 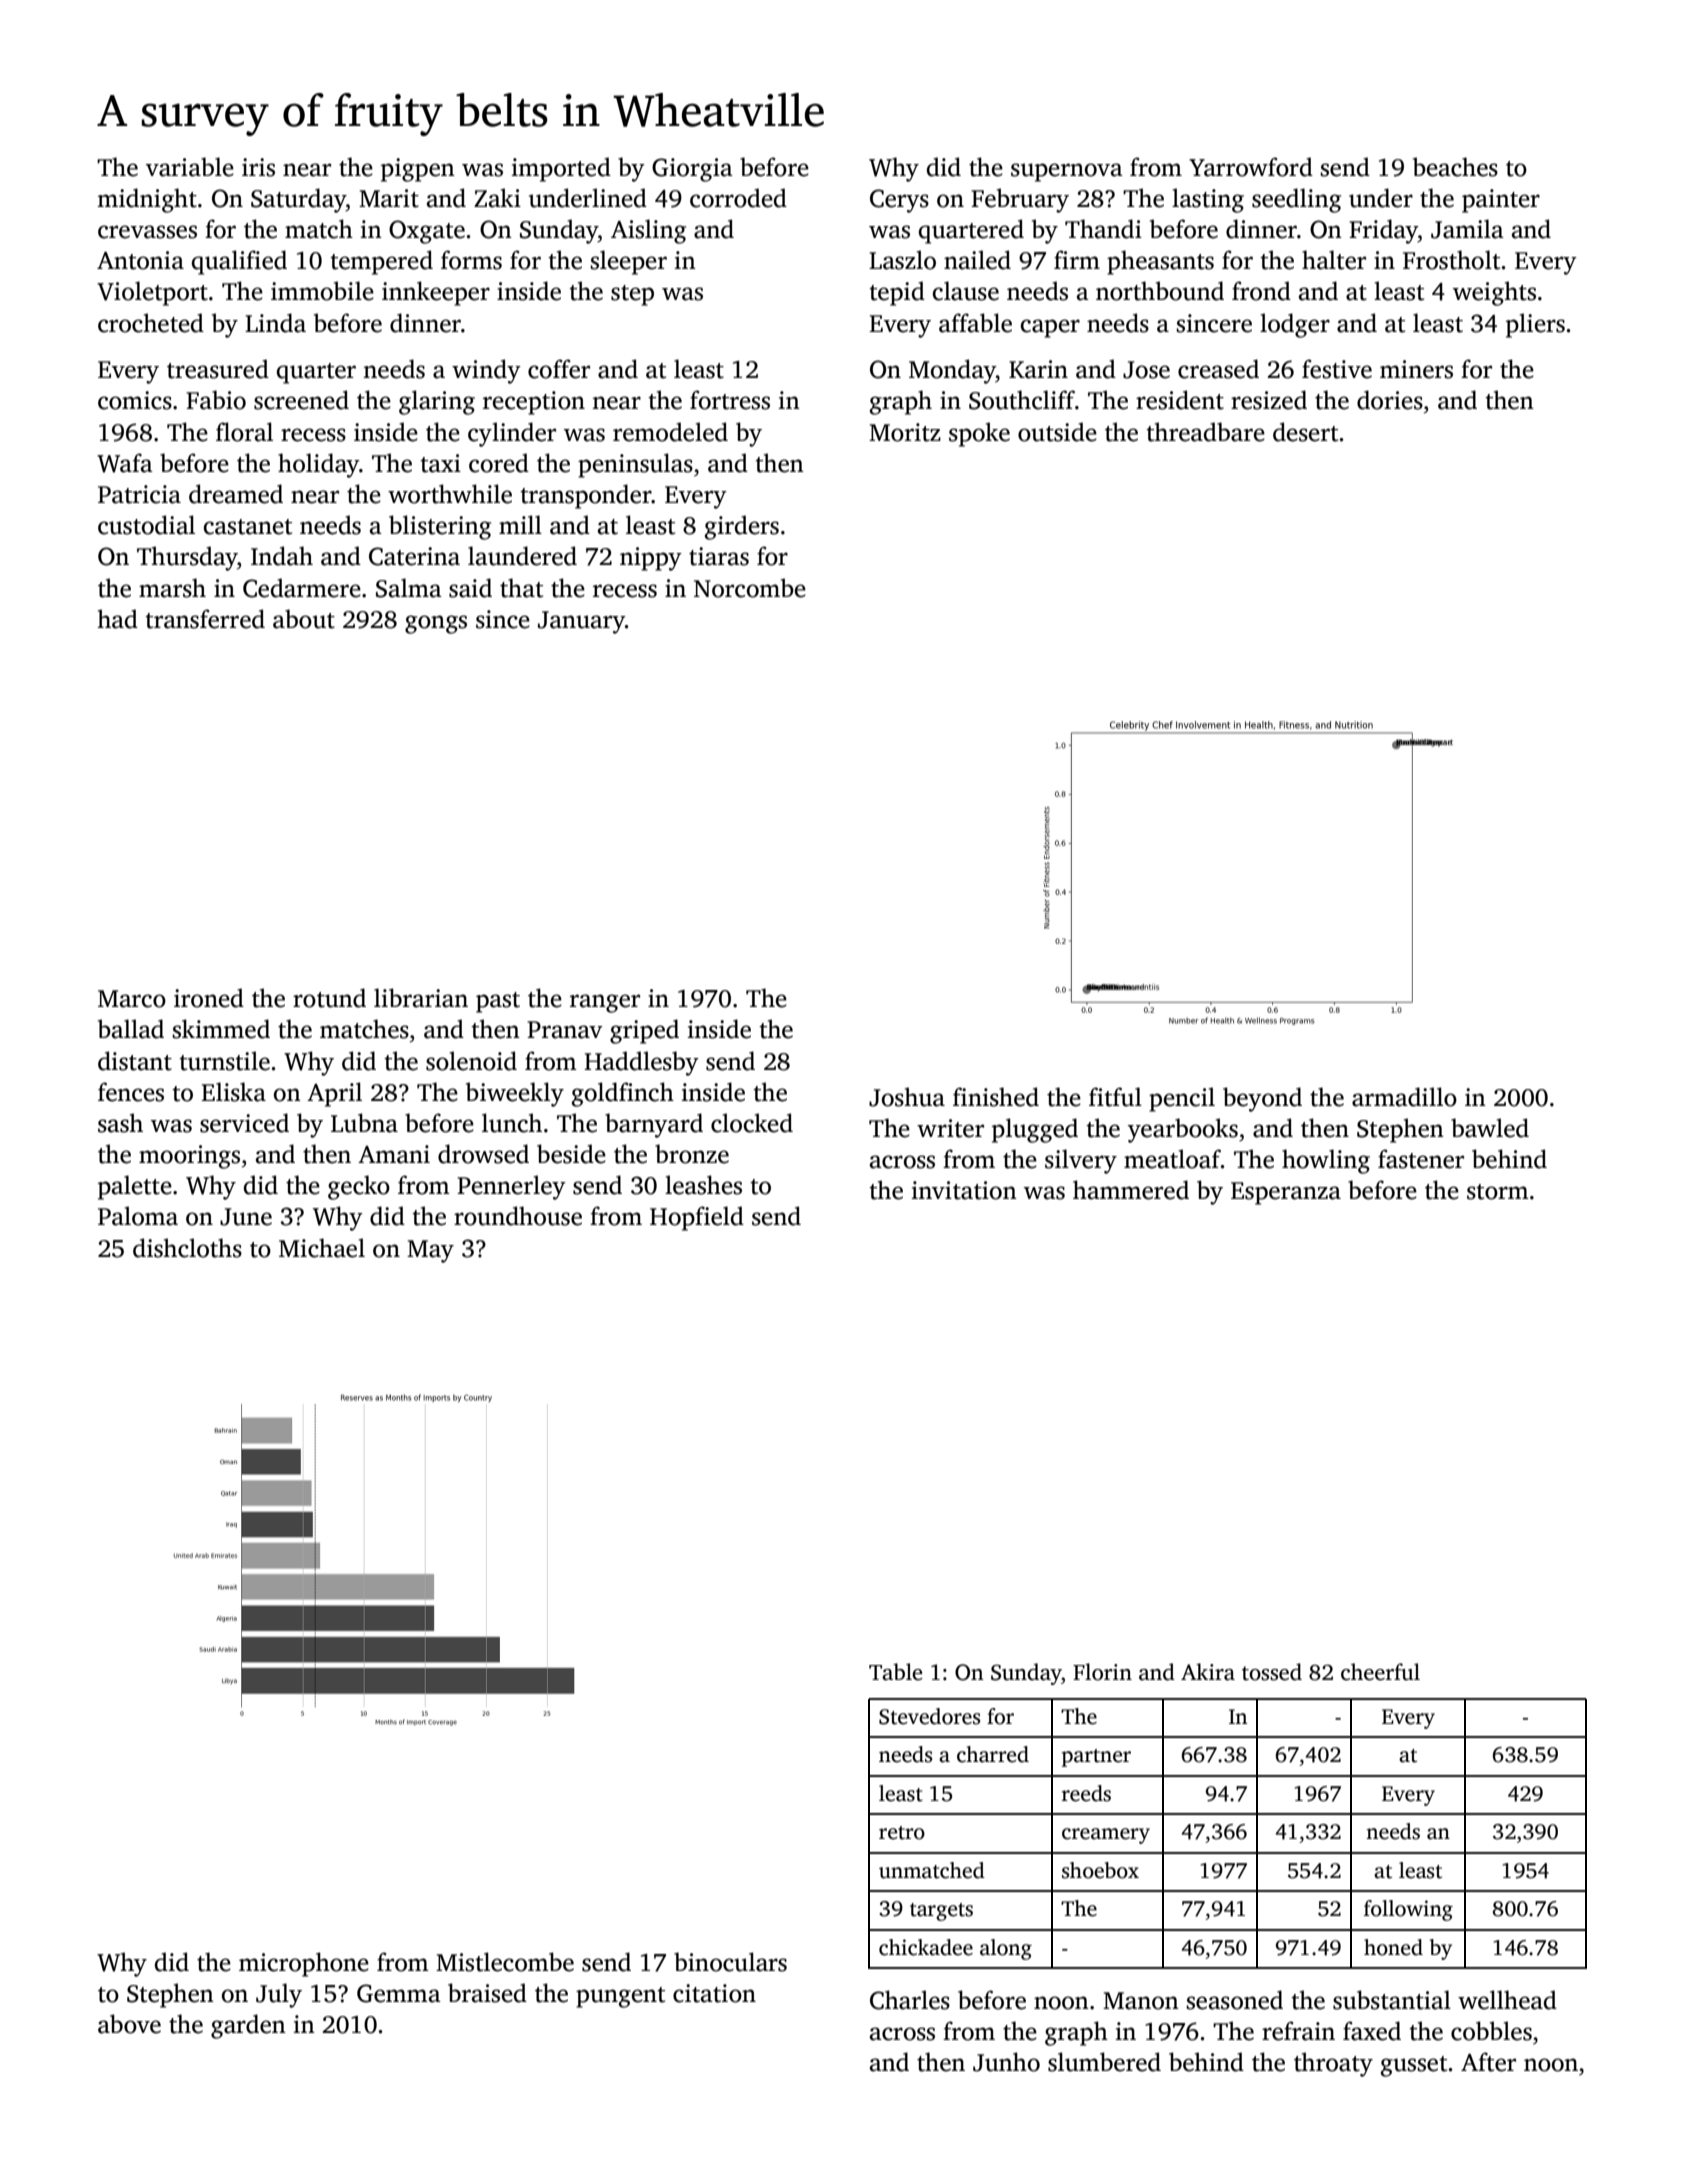 What do you see at coordinates (1205, 432) in the page?
I see `threadbare` at bounding box center [1205, 432].
